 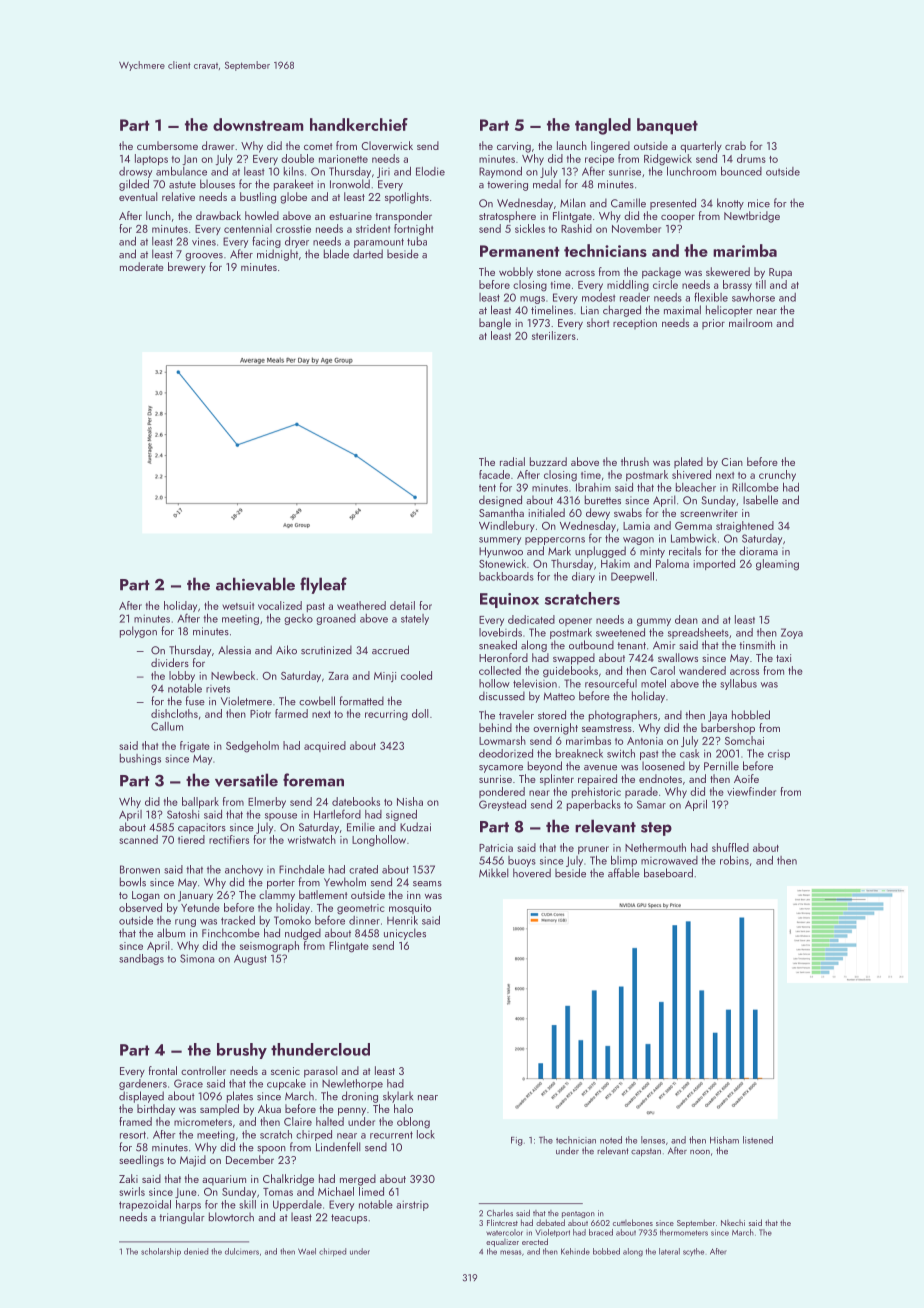 What do you see at coordinates (693, 1252) in the screenshot?
I see `scythe` at bounding box center [693, 1252].
